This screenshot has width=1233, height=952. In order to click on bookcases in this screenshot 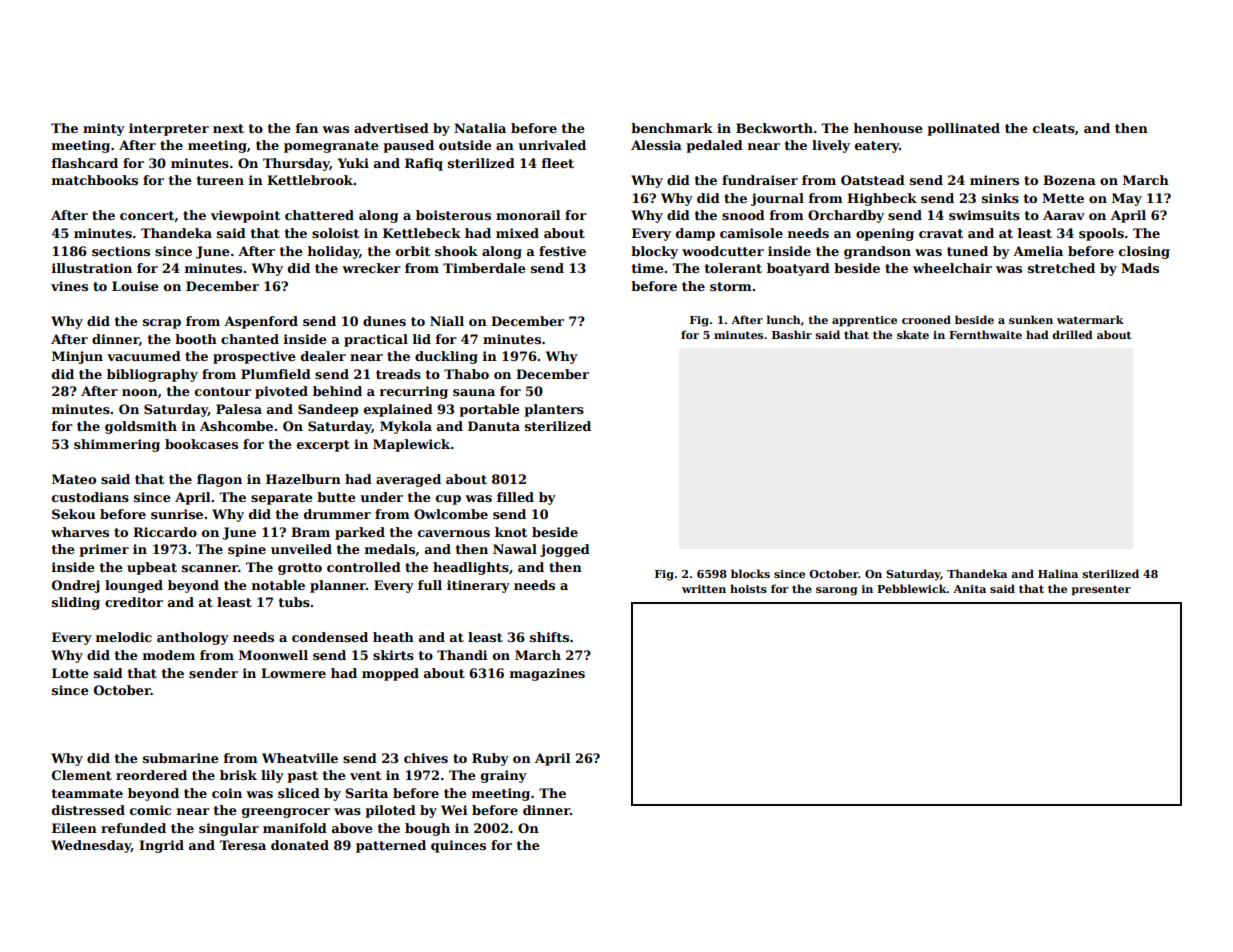, I will do `click(201, 444)`.
